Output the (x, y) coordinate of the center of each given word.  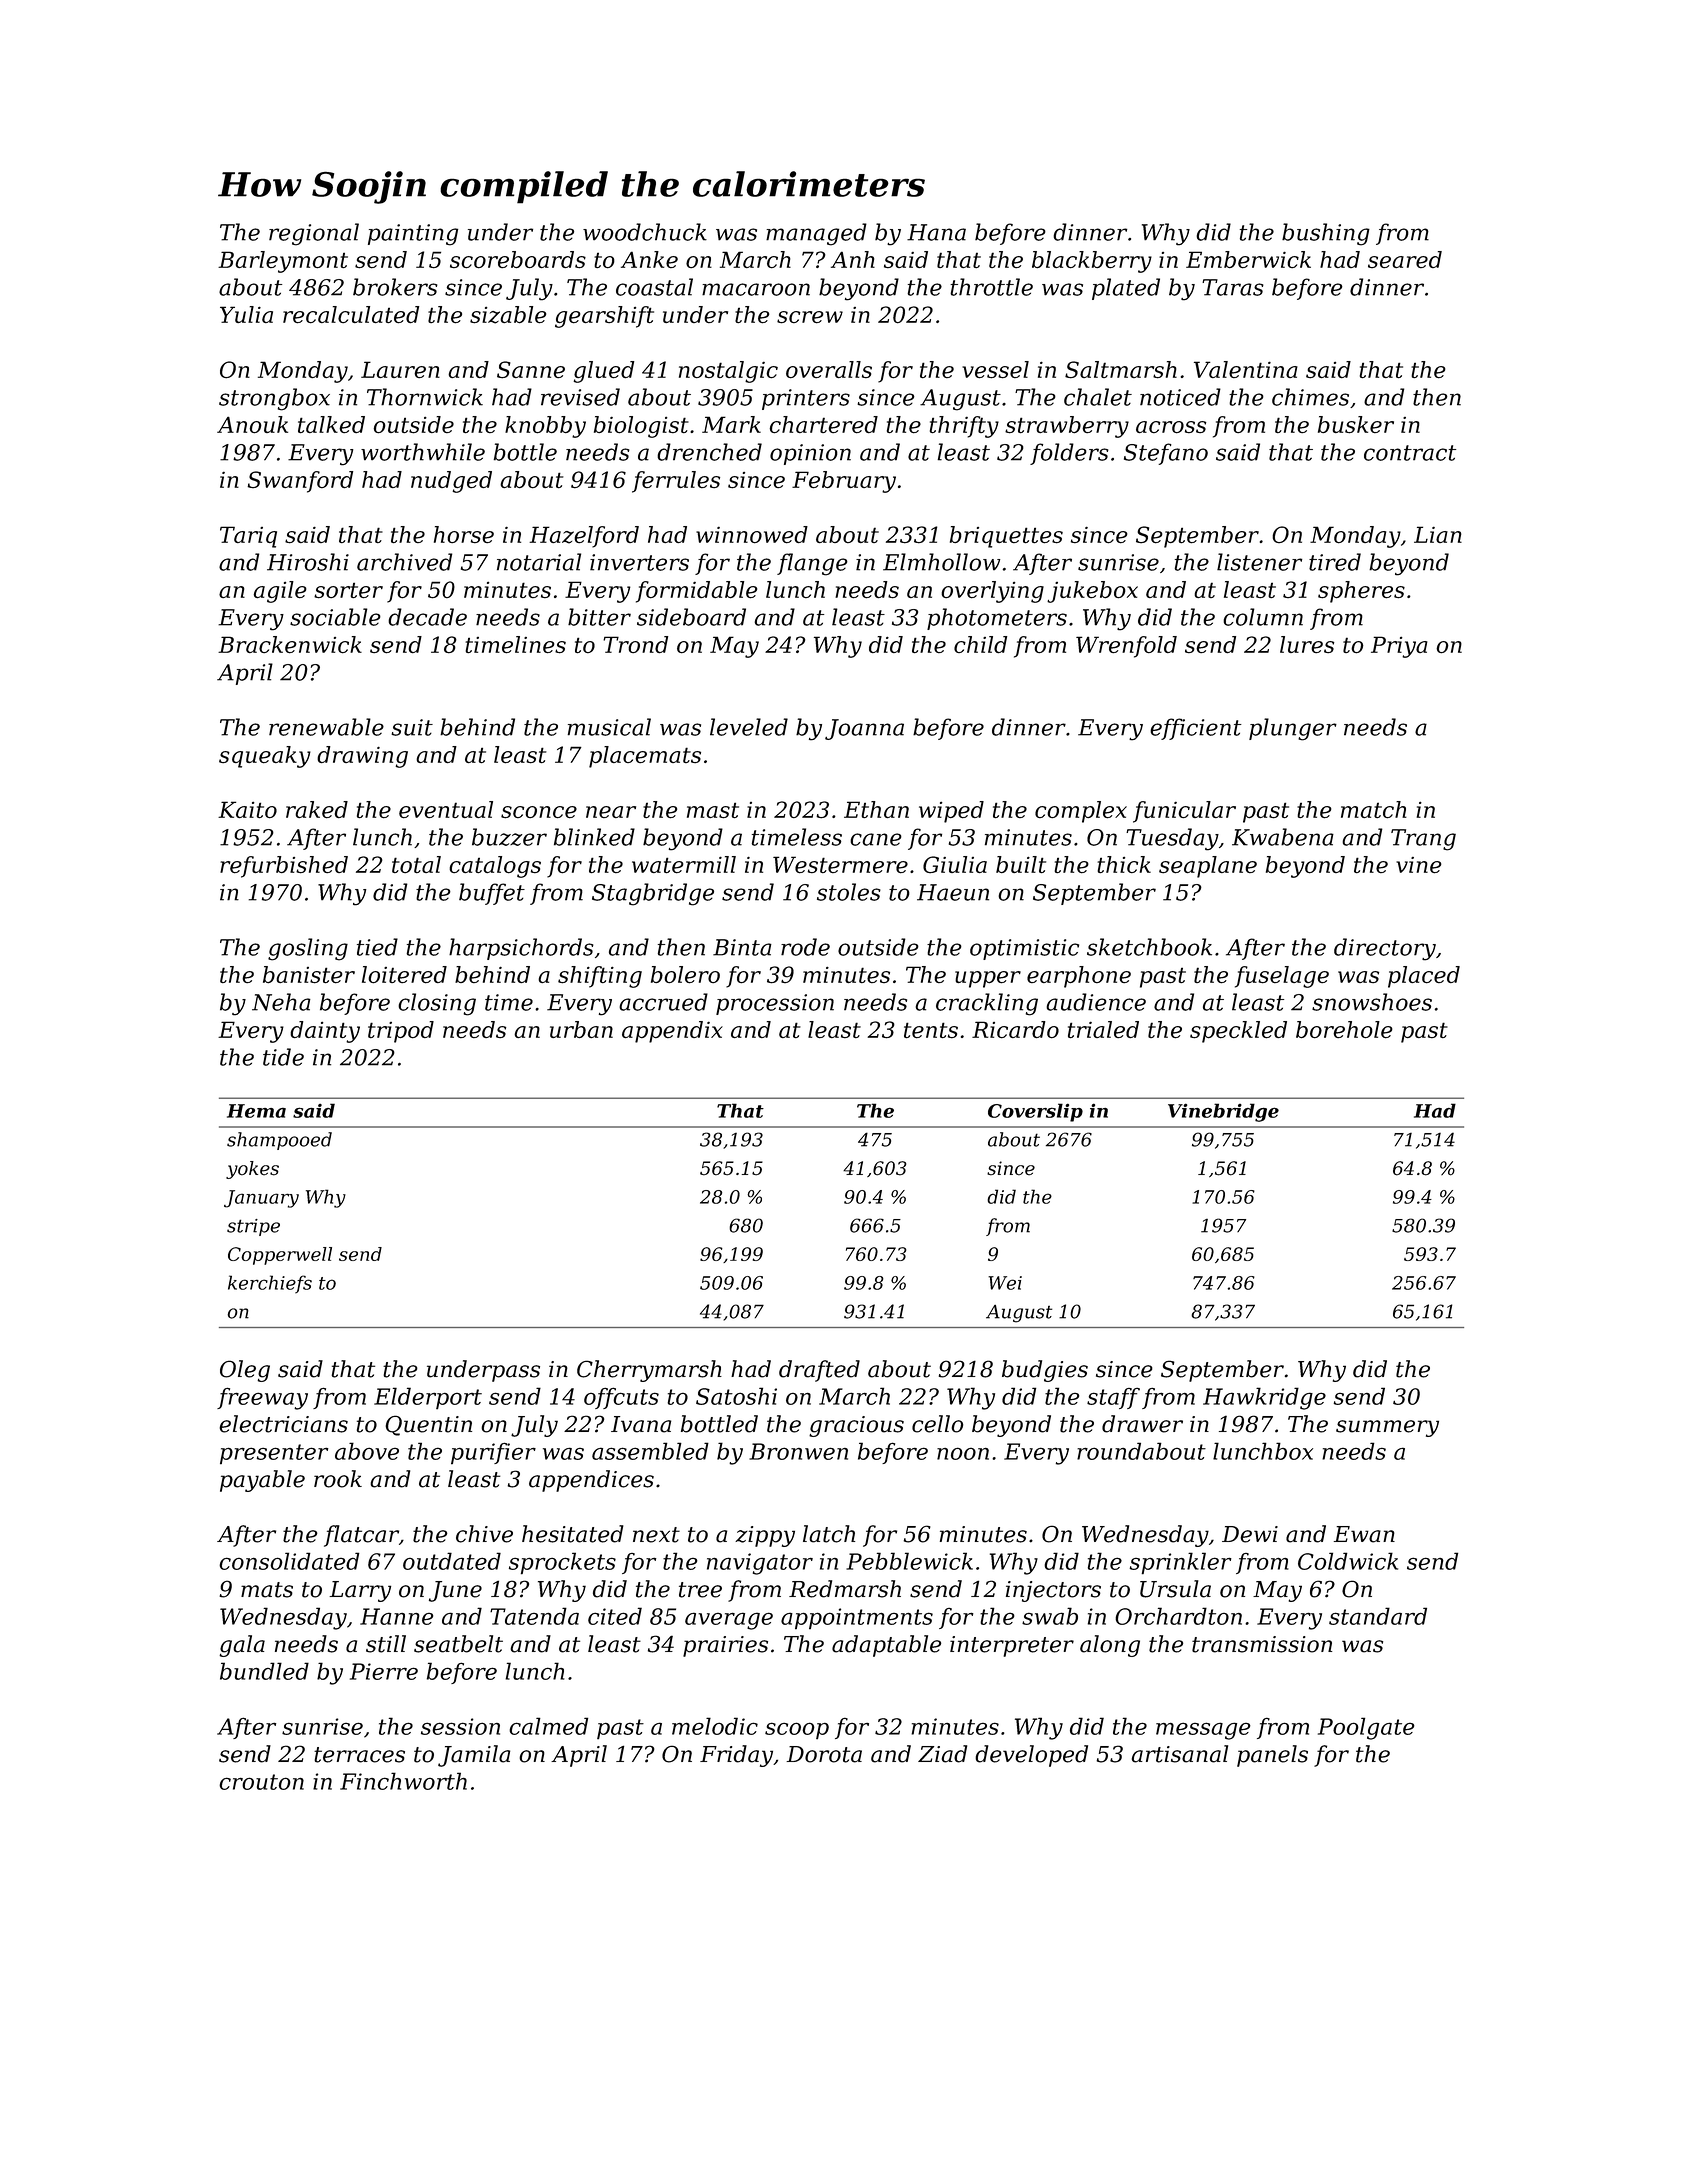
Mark (731, 424)
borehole (1344, 1030)
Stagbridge (653, 894)
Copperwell (280, 1256)
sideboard (691, 617)
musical (609, 727)
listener (1259, 562)
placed (1424, 977)
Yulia (246, 314)
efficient (1196, 729)
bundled (264, 1671)
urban (581, 1029)
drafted (819, 1371)
